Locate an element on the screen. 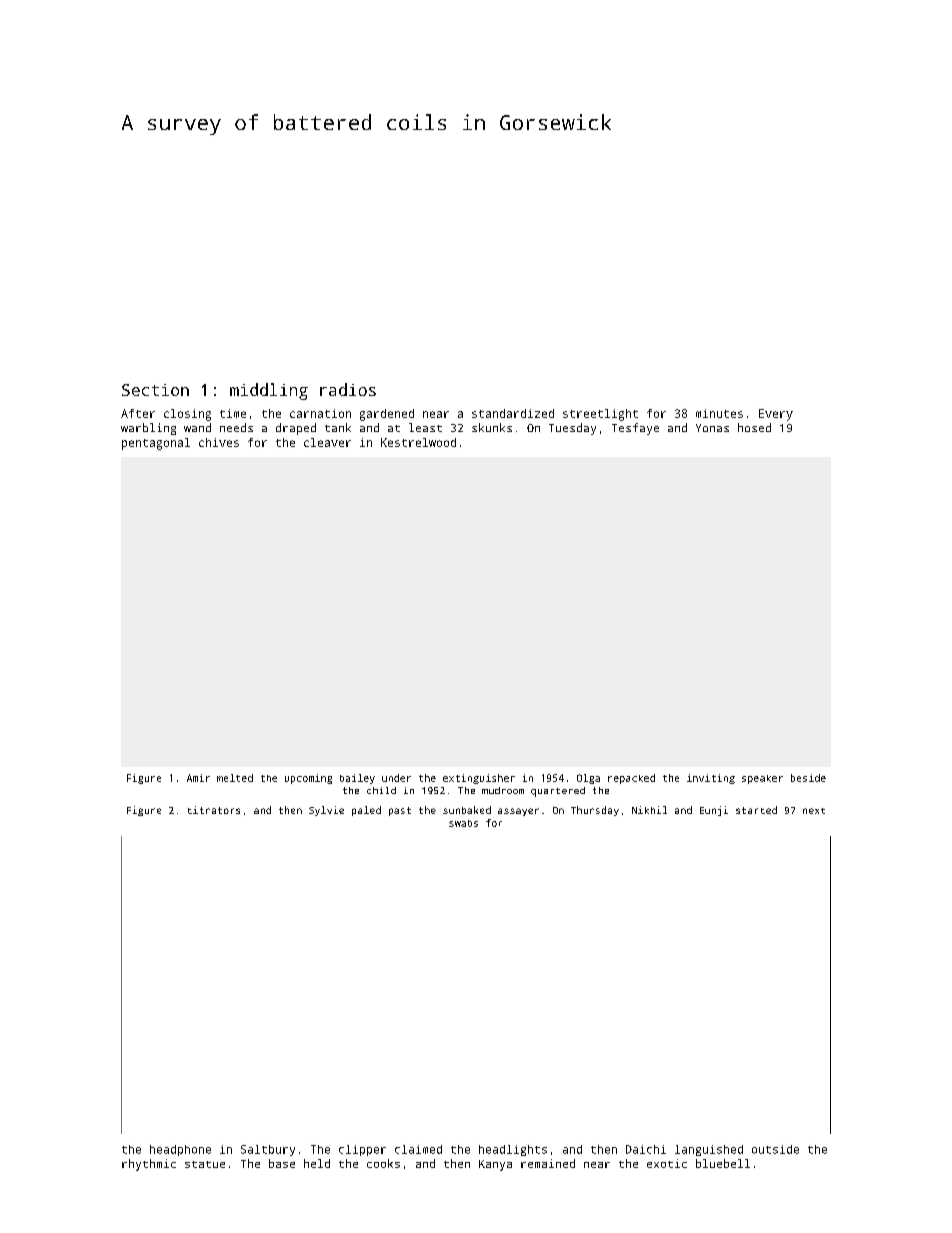 The width and height of the screenshot is (952, 1233). titrators is located at coordinates (214, 810).
